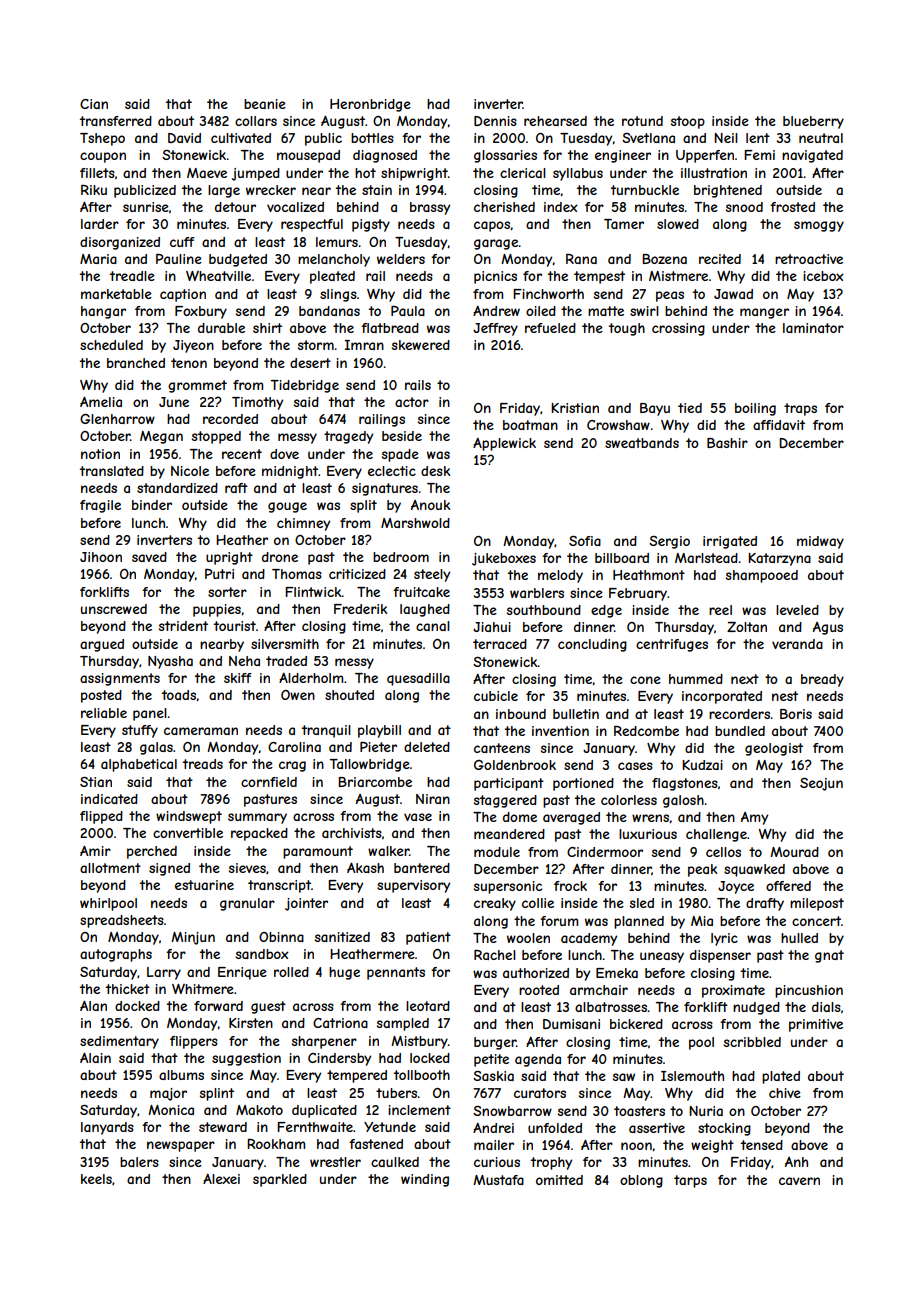 The image size is (924, 1308). Describe the element at coordinates (544, 610) in the screenshot. I see `southbound` at that location.
